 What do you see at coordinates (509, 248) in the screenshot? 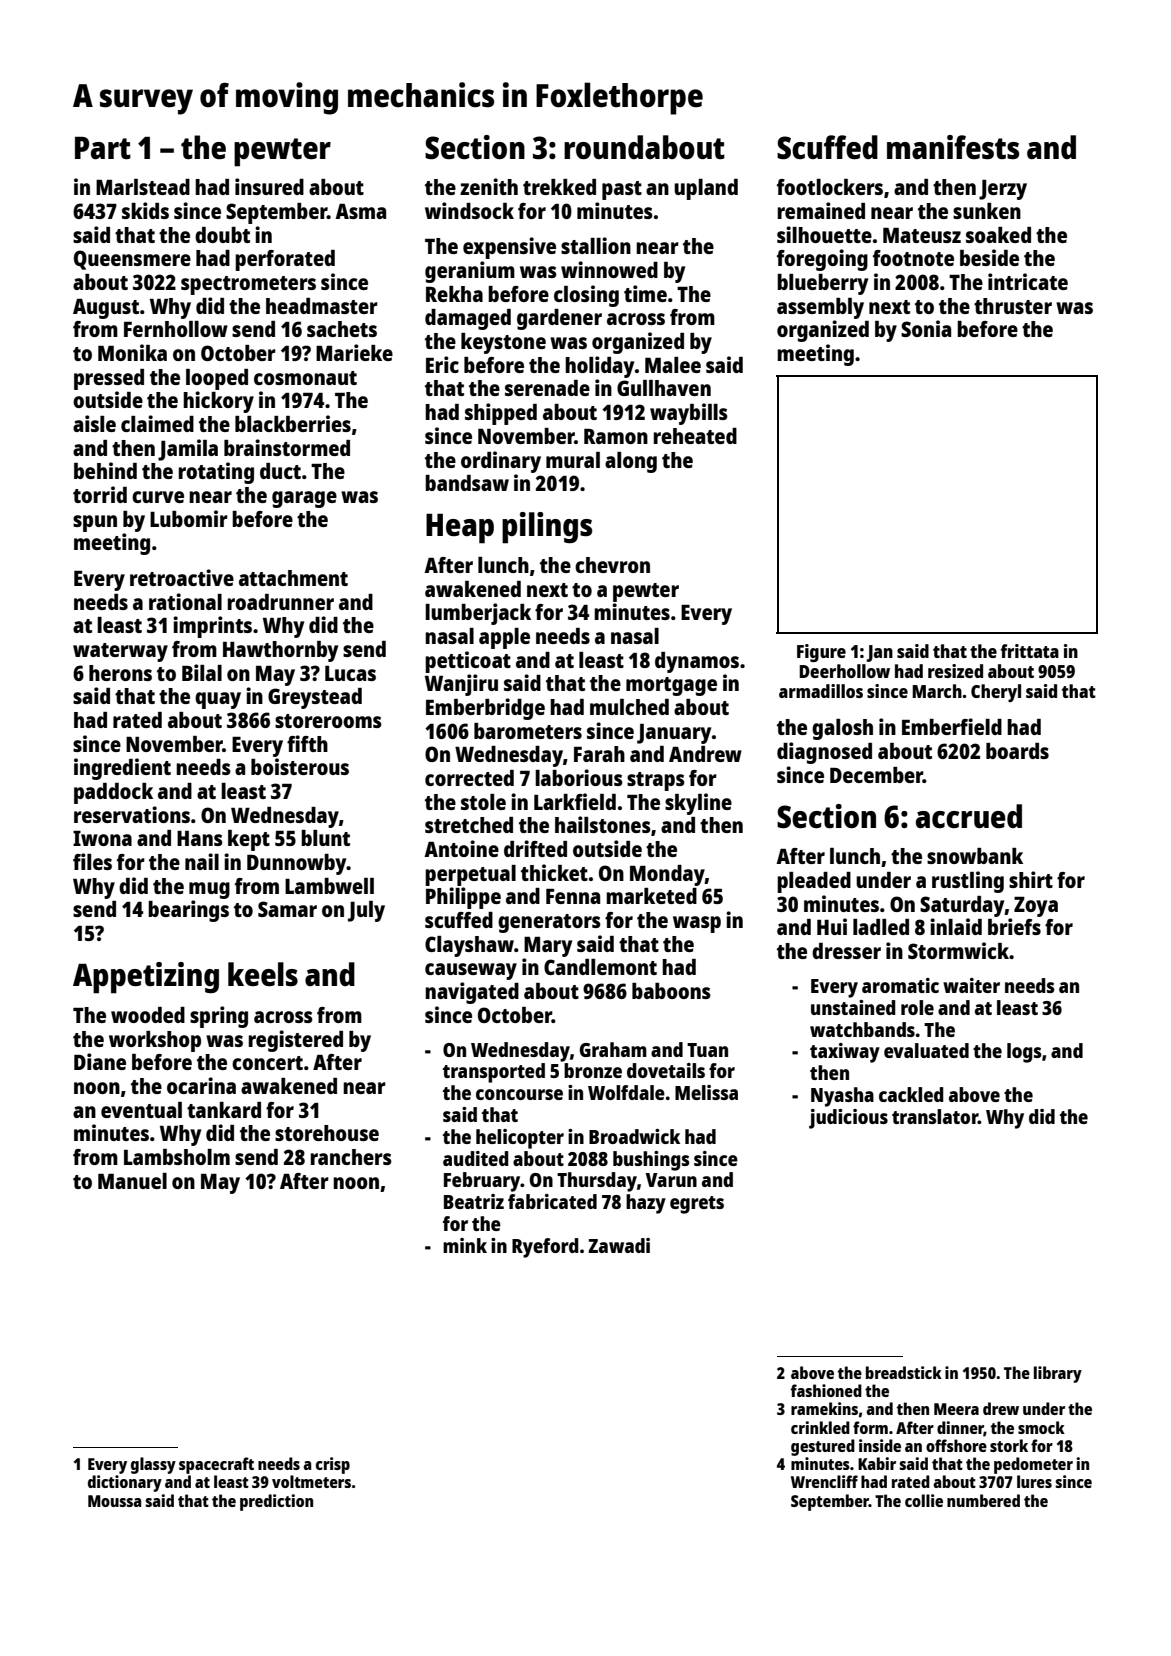
I see `expensive` at bounding box center [509, 248].
